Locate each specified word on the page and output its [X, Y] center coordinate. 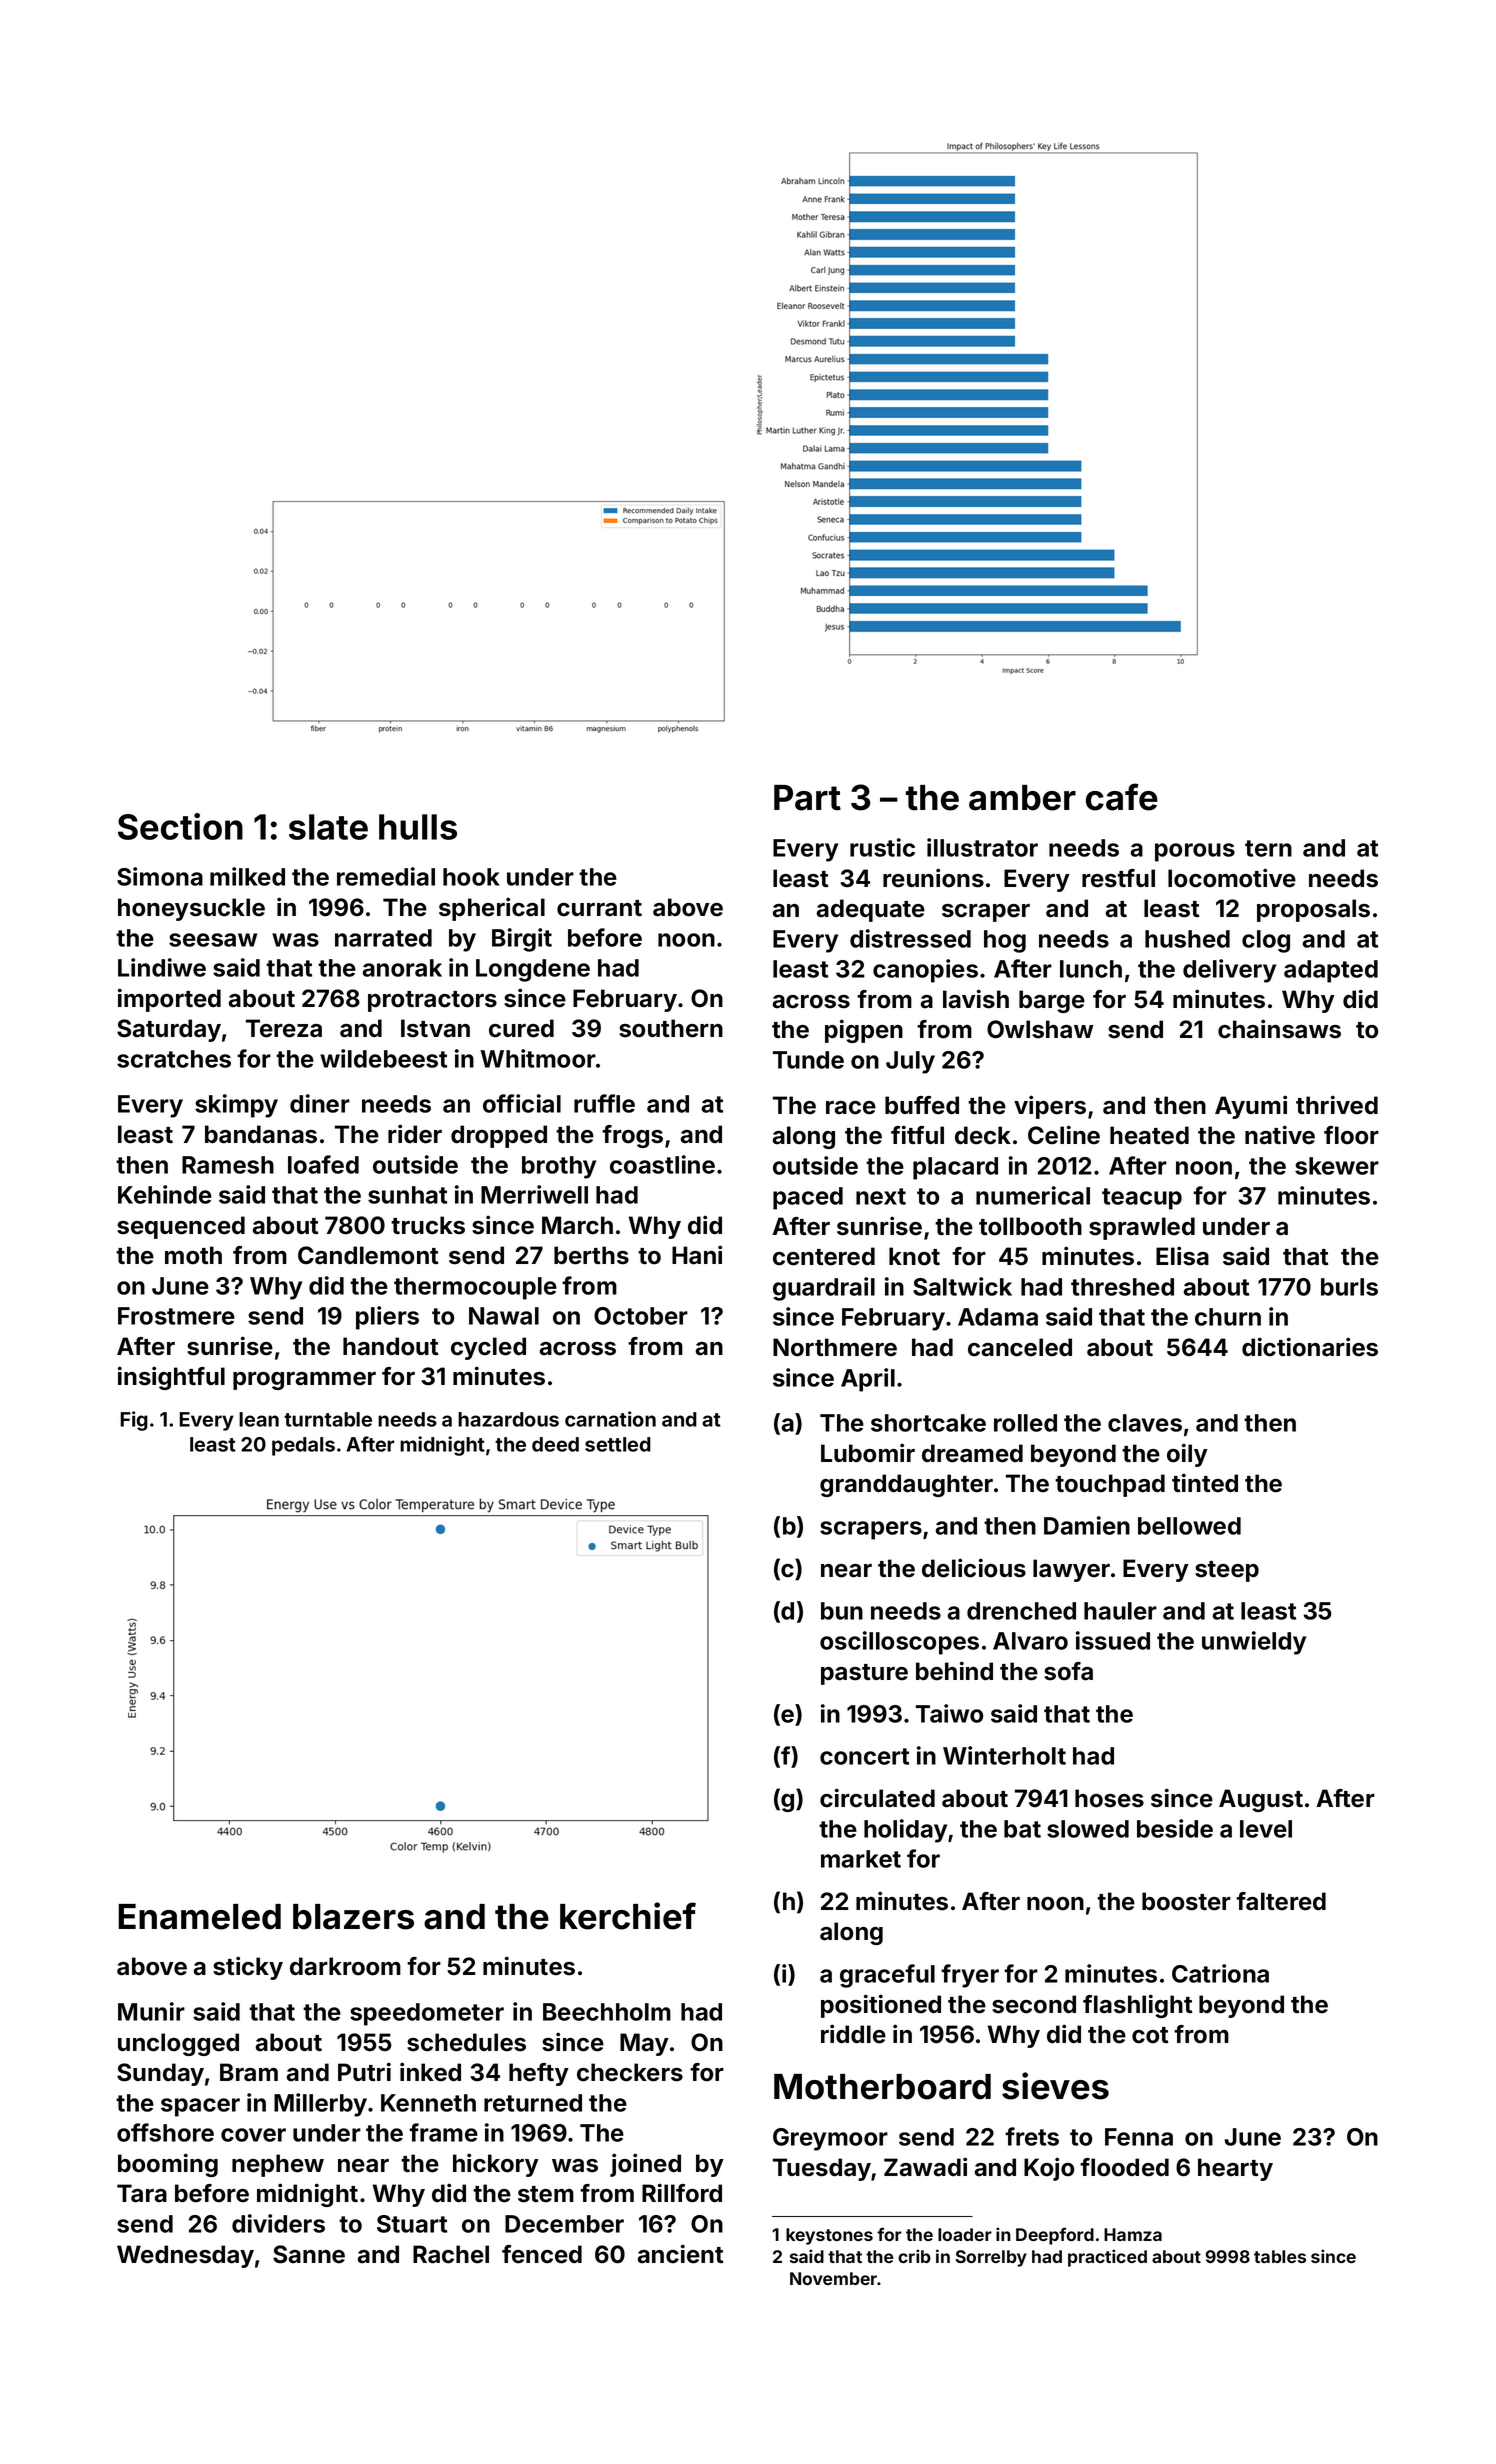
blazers [353, 1917]
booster [1186, 1901]
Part [807, 798]
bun [842, 1611]
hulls [418, 827]
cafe [1122, 797]
